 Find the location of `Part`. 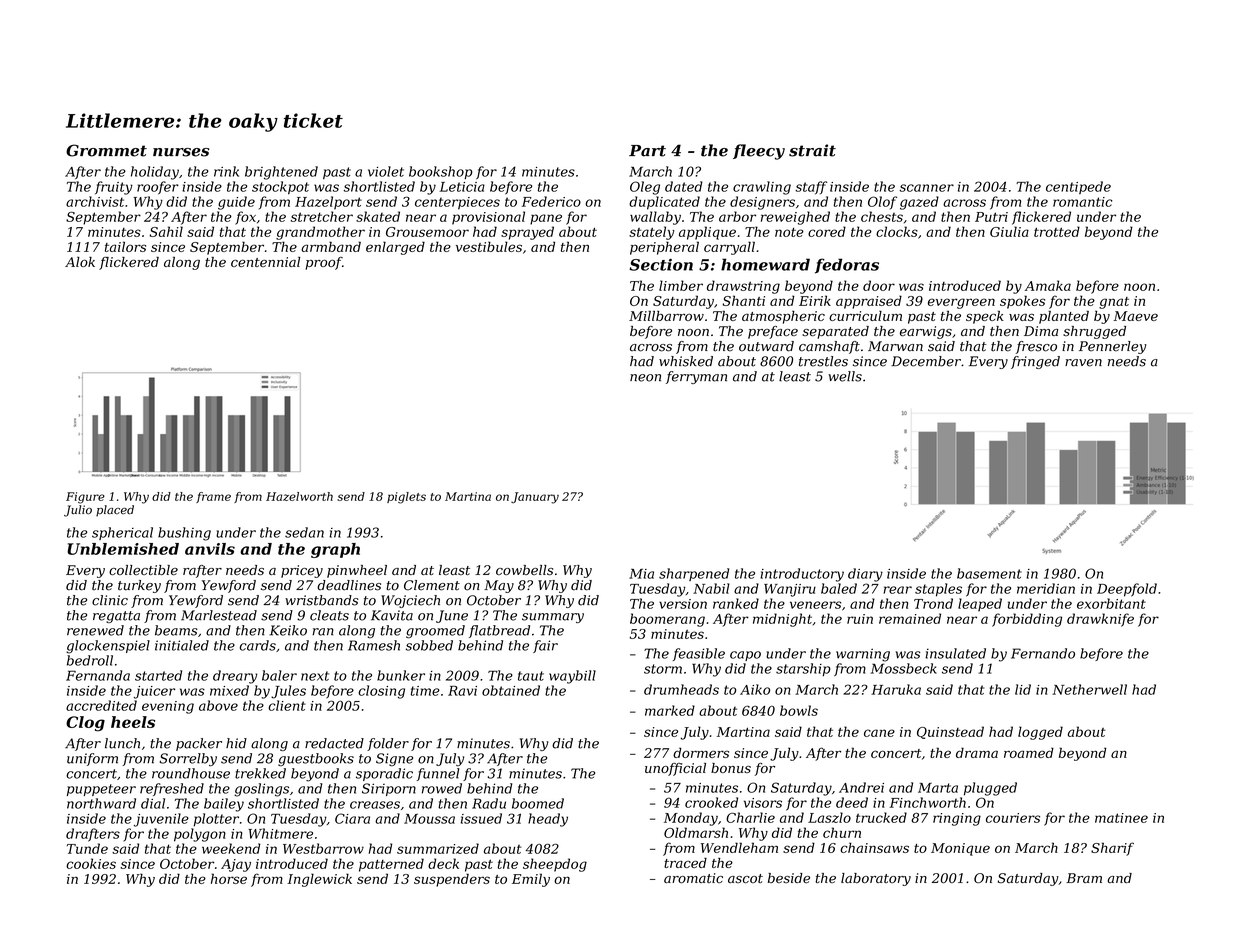

Part is located at coordinates (647, 151).
